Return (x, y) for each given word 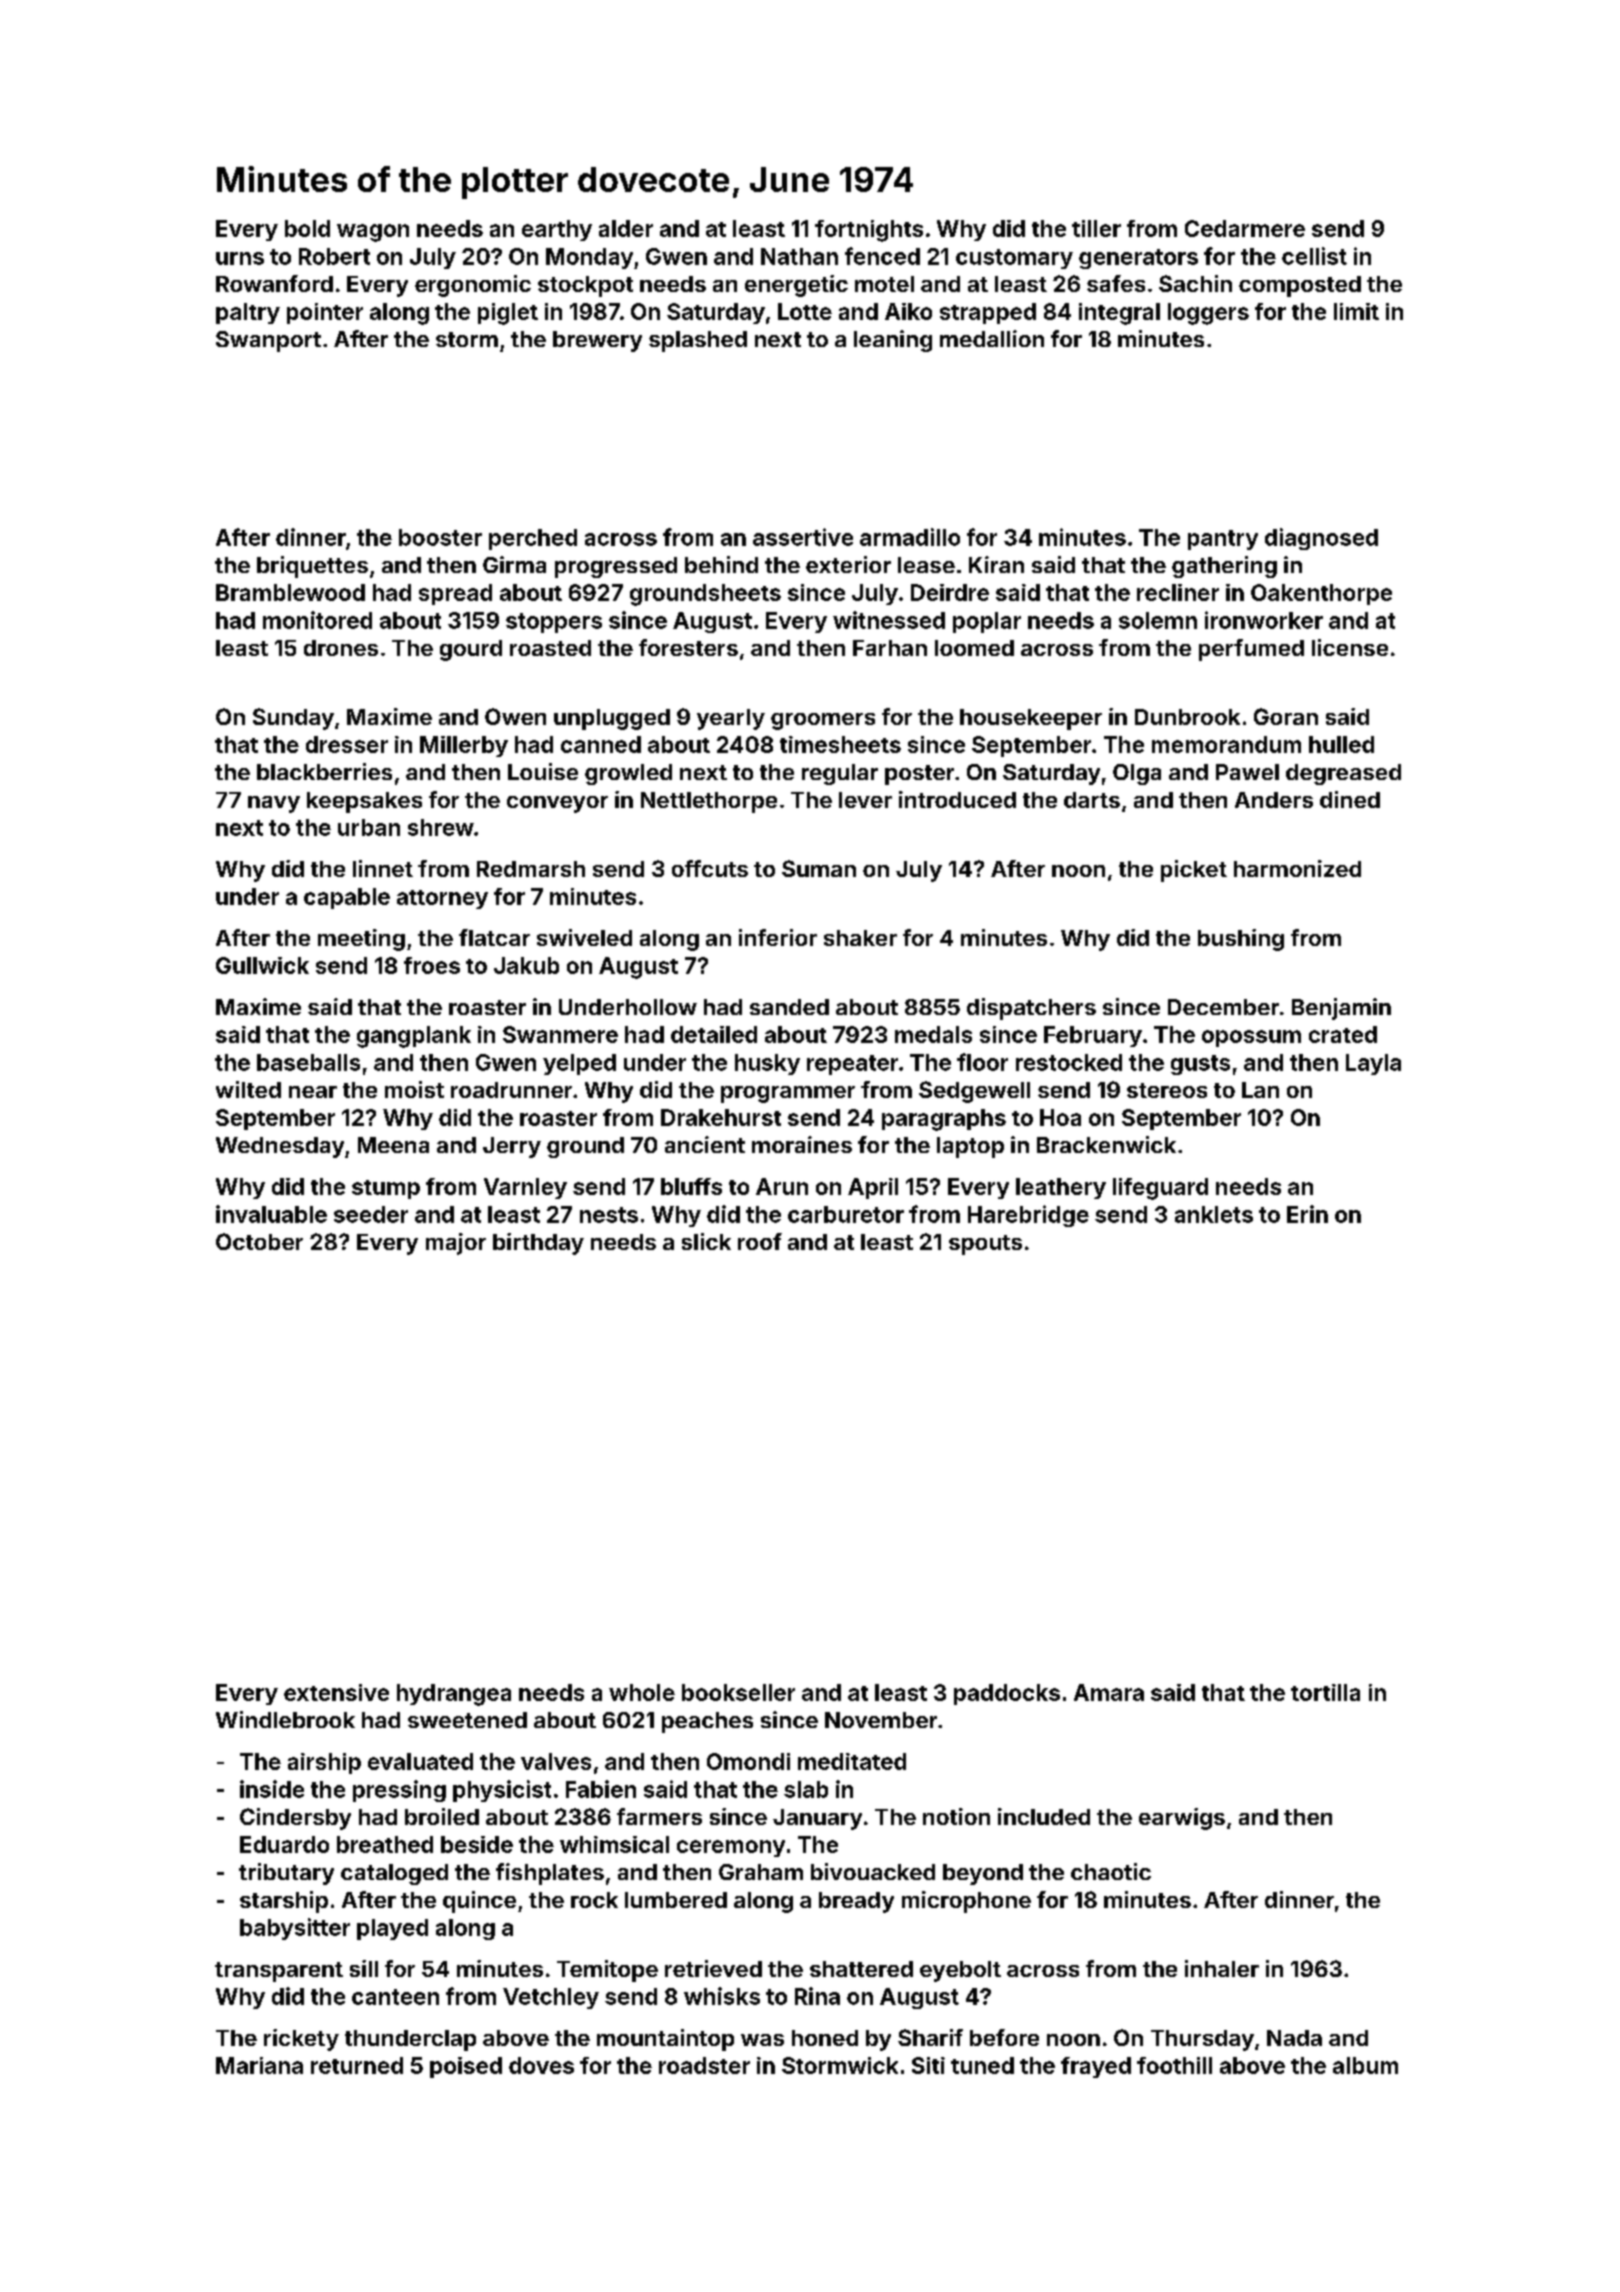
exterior (848, 564)
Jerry (512, 1147)
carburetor (846, 1214)
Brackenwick (1106, 1144)
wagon (373, 233)
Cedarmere (1245, 228)
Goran (1286, 716)
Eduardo (284, 1844)
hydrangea (454, 1695)
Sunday (293, 719)
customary (1014, 259)
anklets (1214, 1214)
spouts (985, 1245)
